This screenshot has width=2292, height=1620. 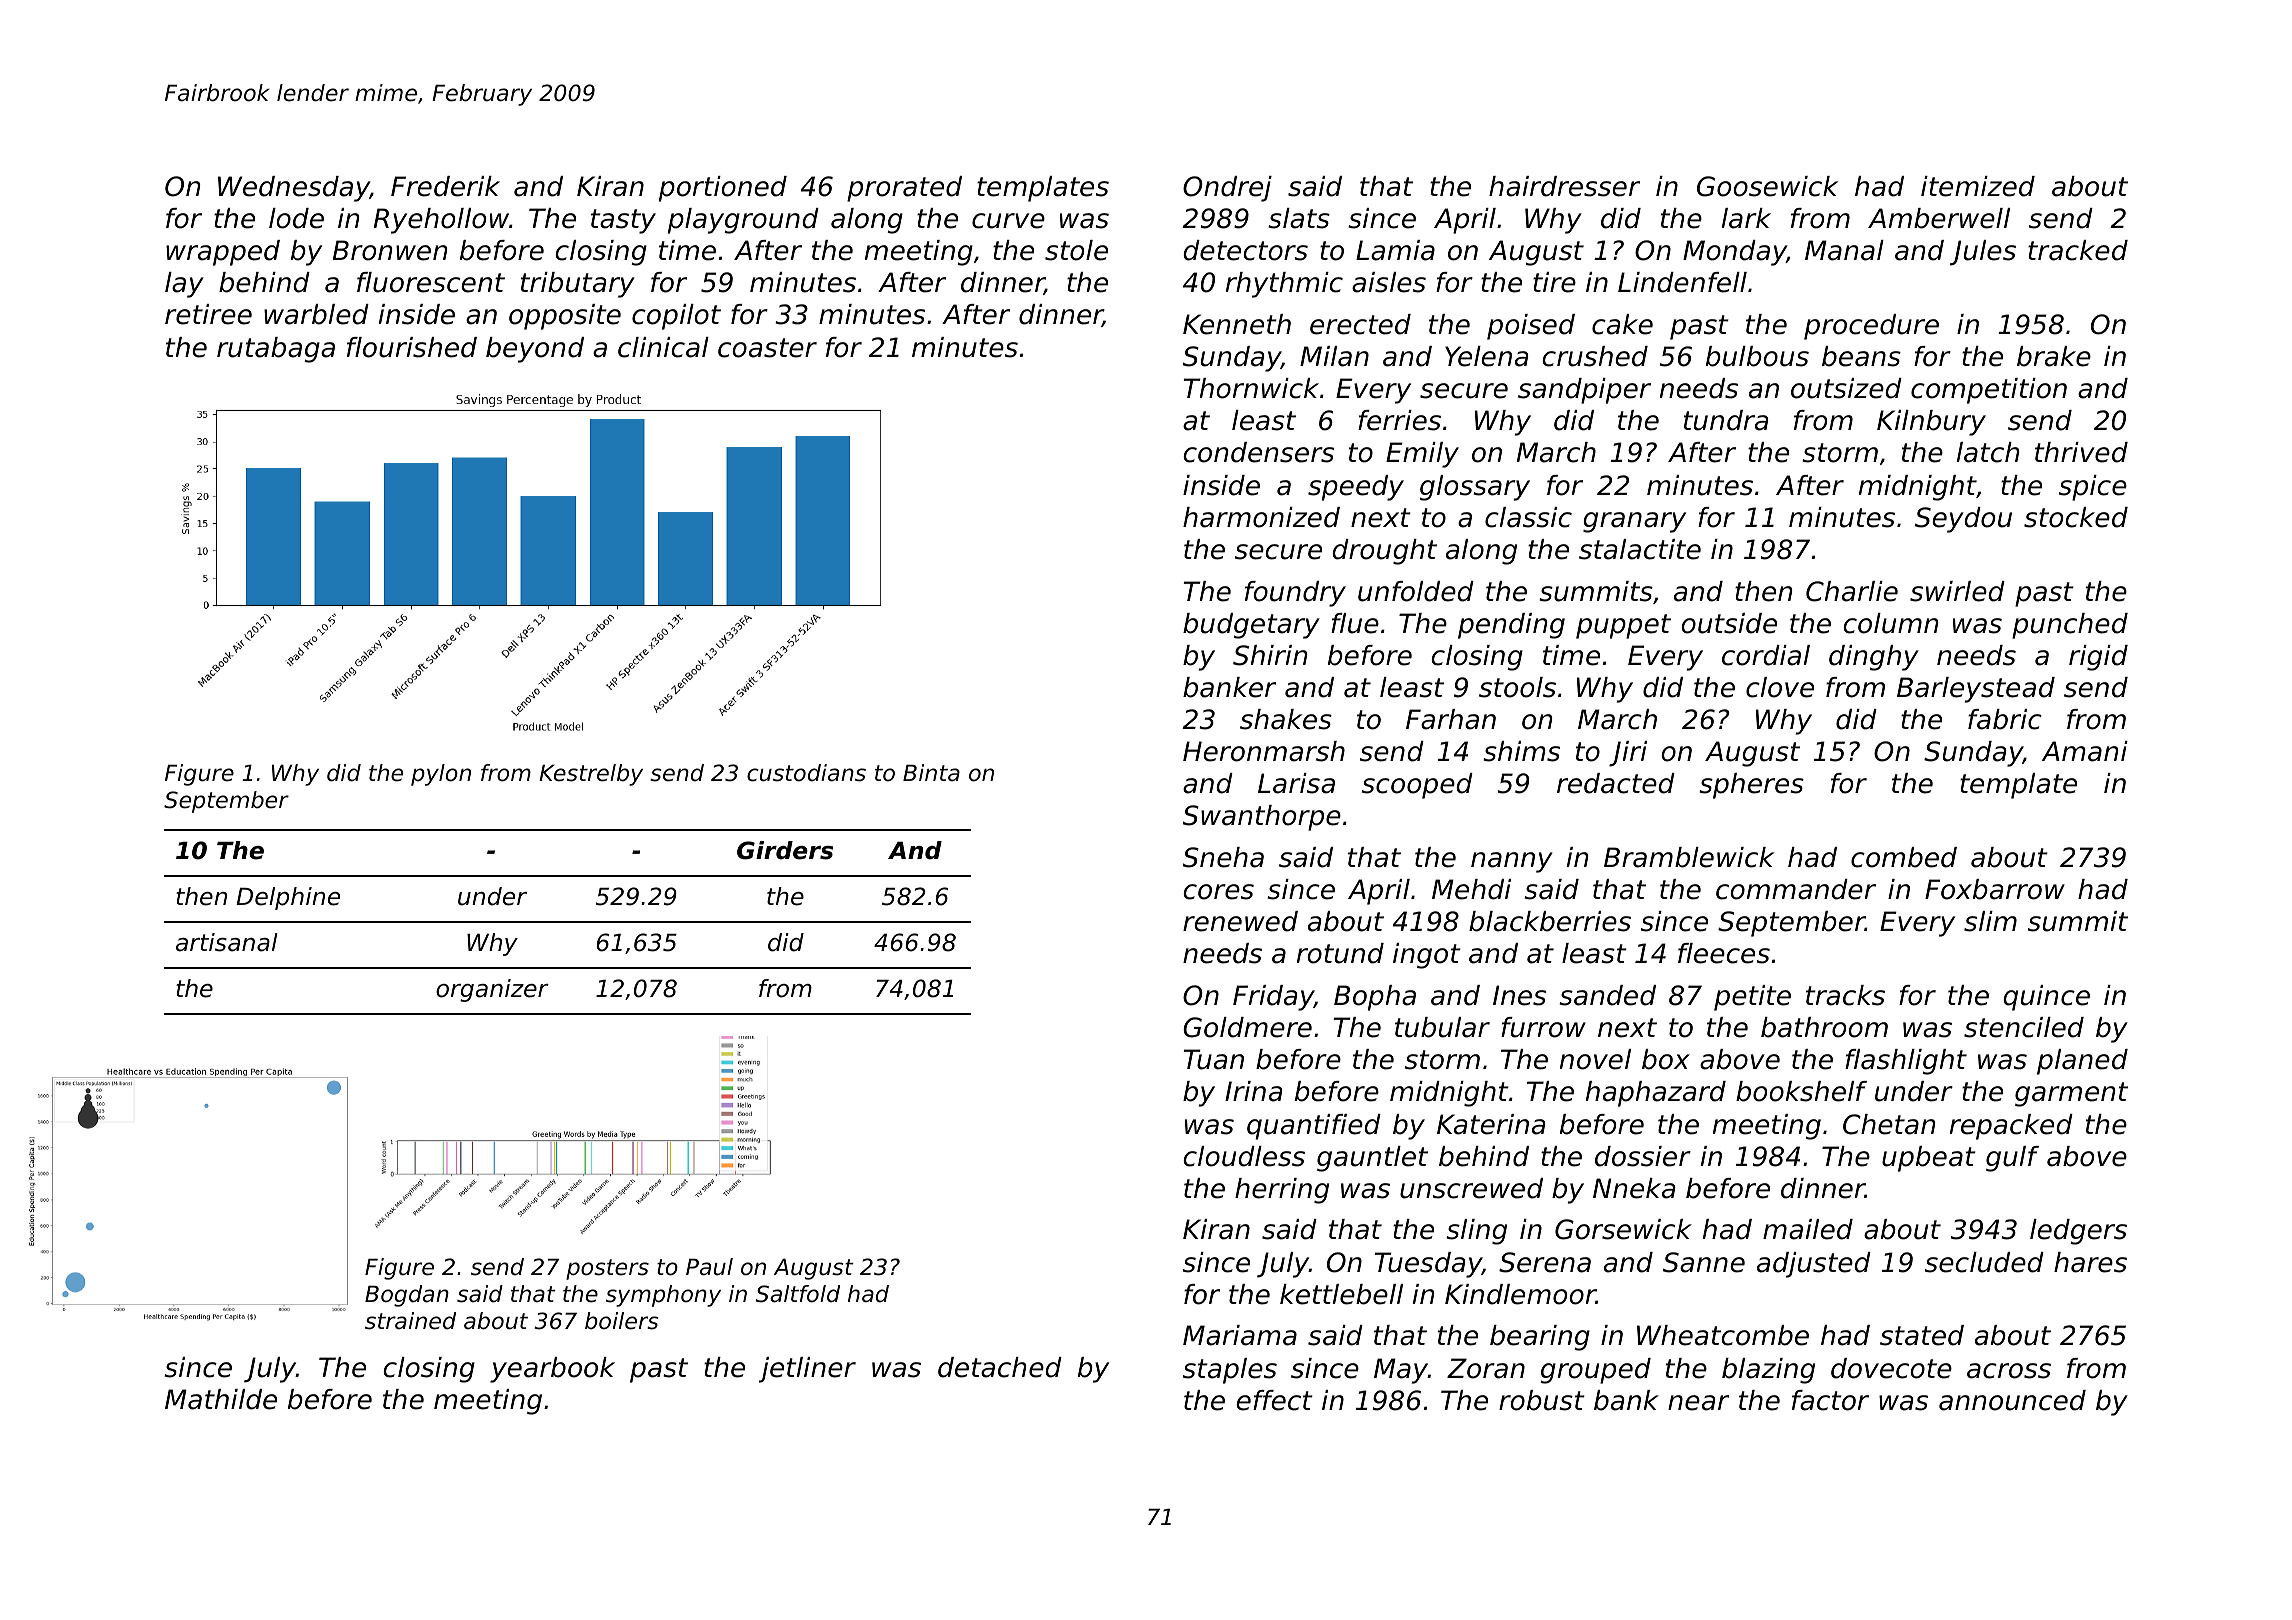 What do you see at coordinates (223, 253) in the screenshot?
I see `wrapped` at bounding box center [223, 253].
